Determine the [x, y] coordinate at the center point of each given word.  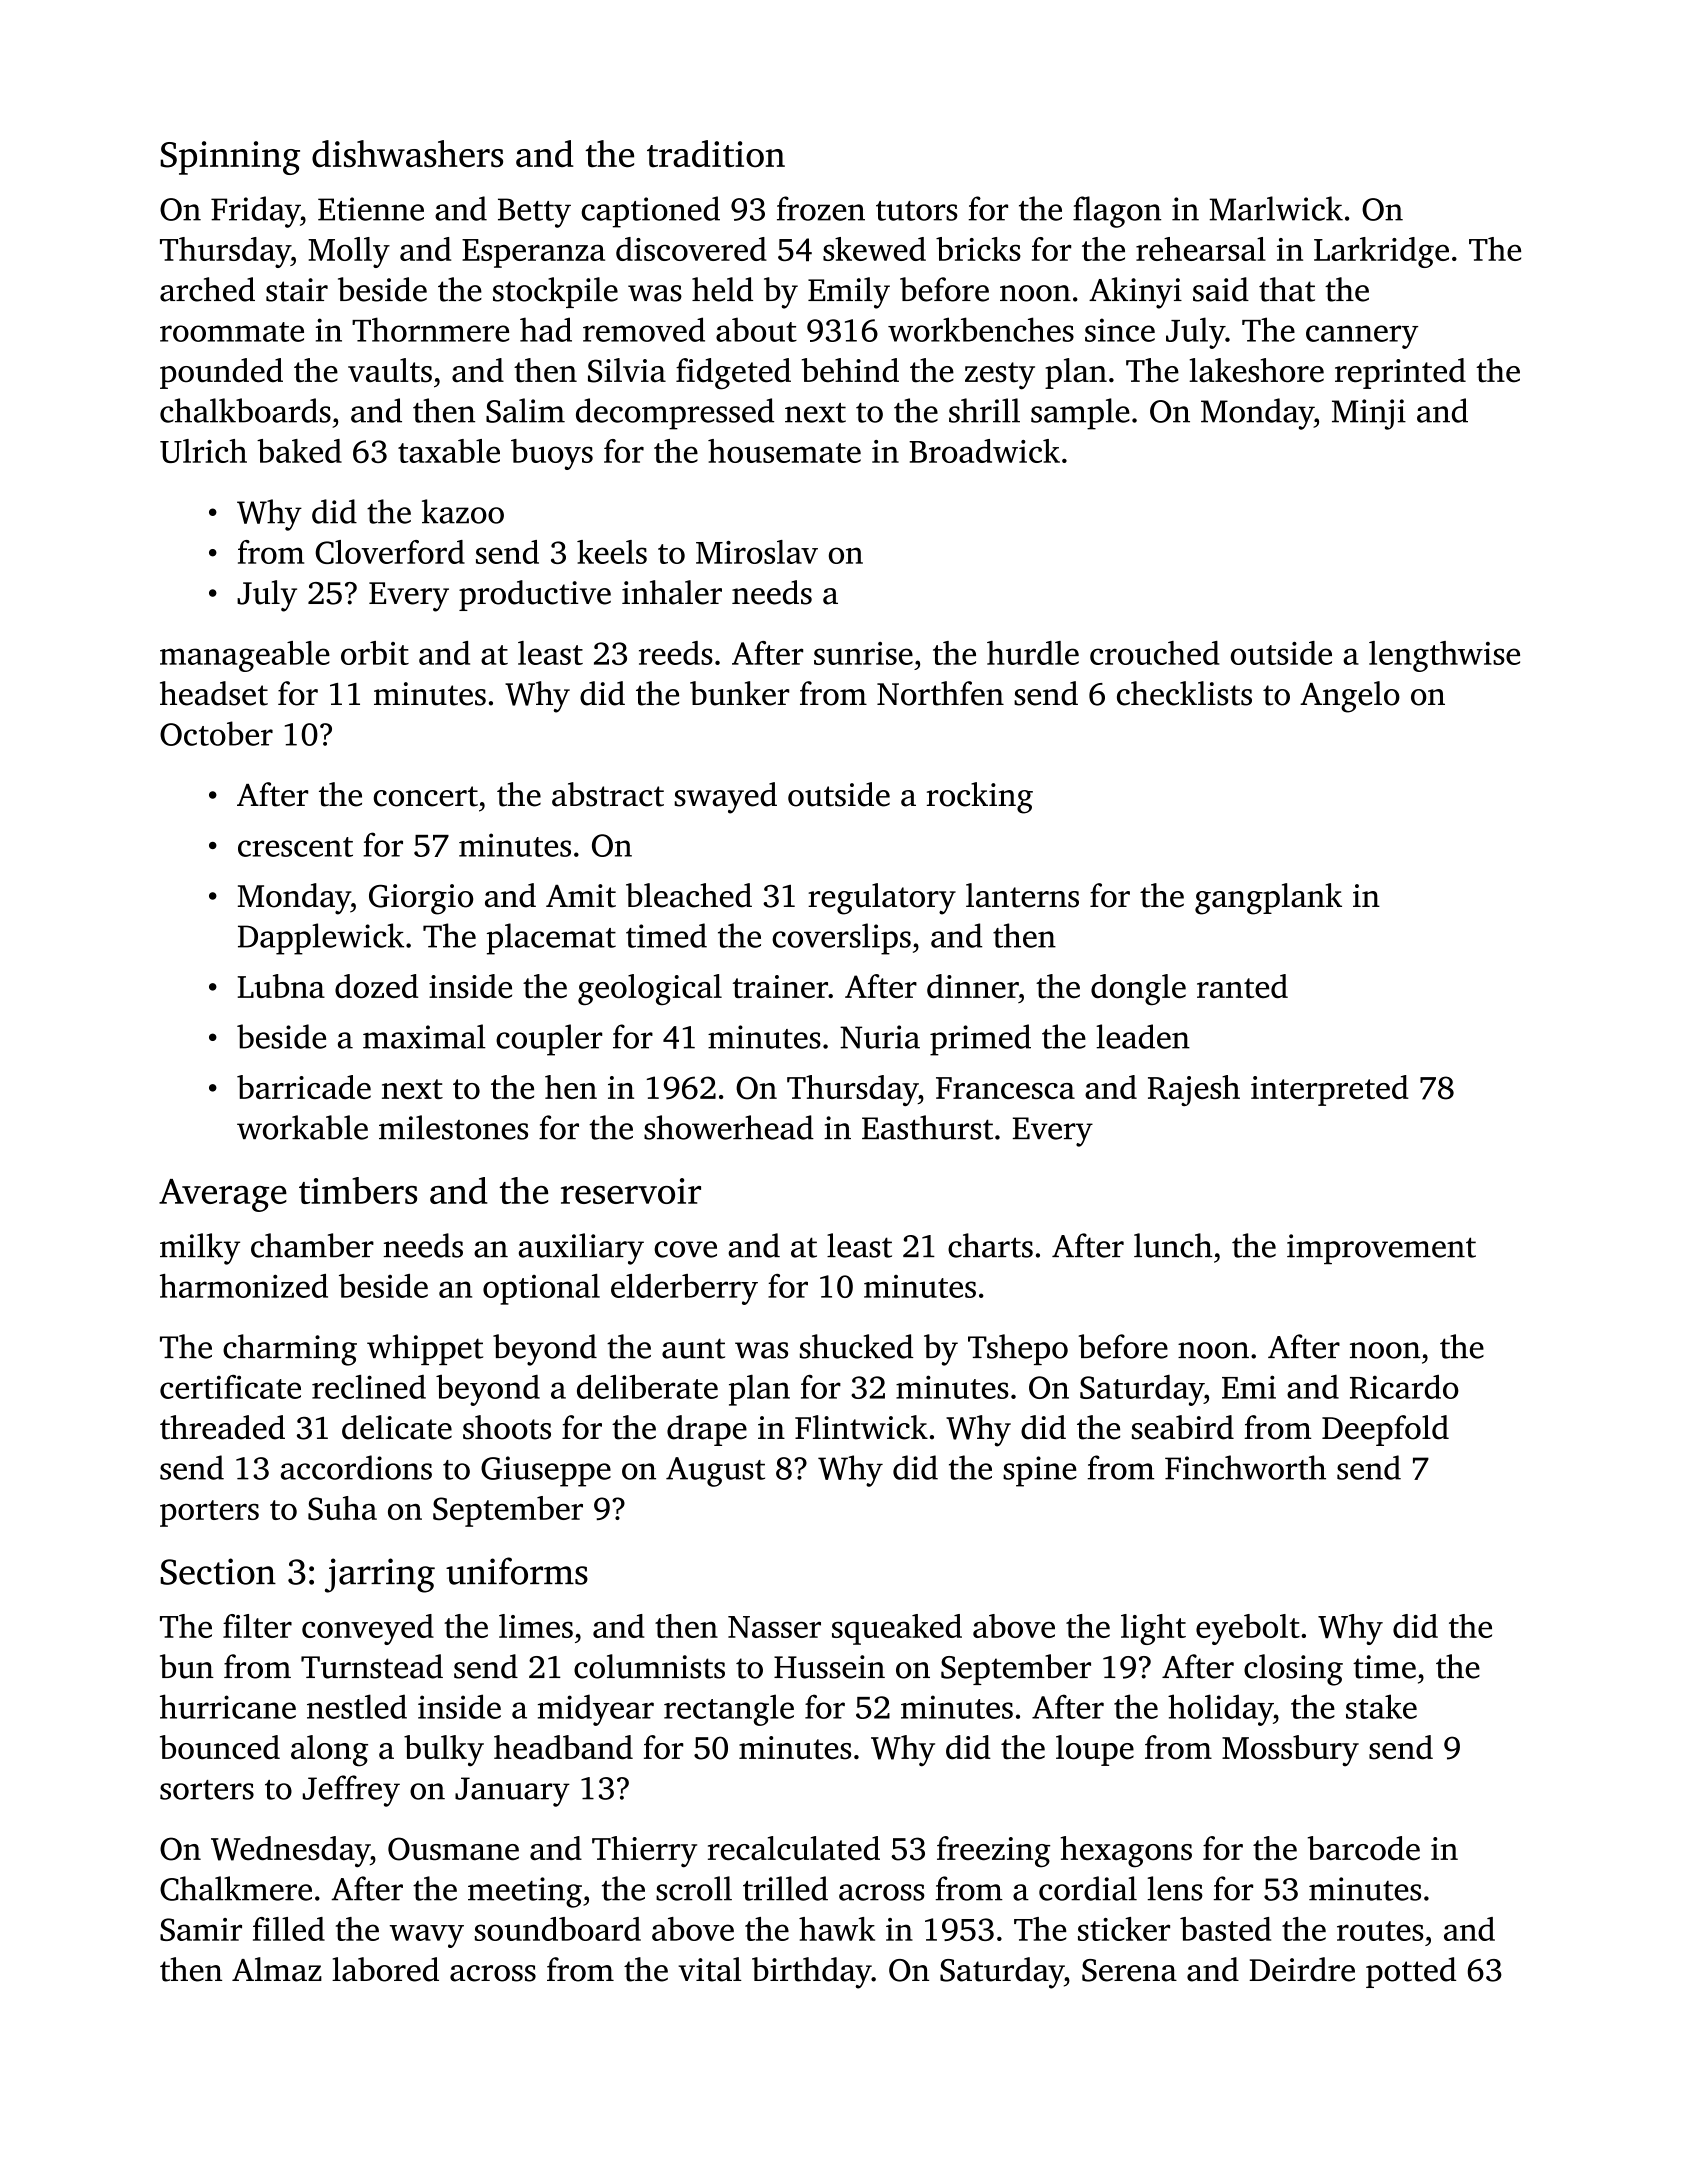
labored [385, 1969]
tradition [716, 153]
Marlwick [1276, 208]
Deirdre [1302, 1969]
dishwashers [407, 153]
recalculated [794, 1848]
